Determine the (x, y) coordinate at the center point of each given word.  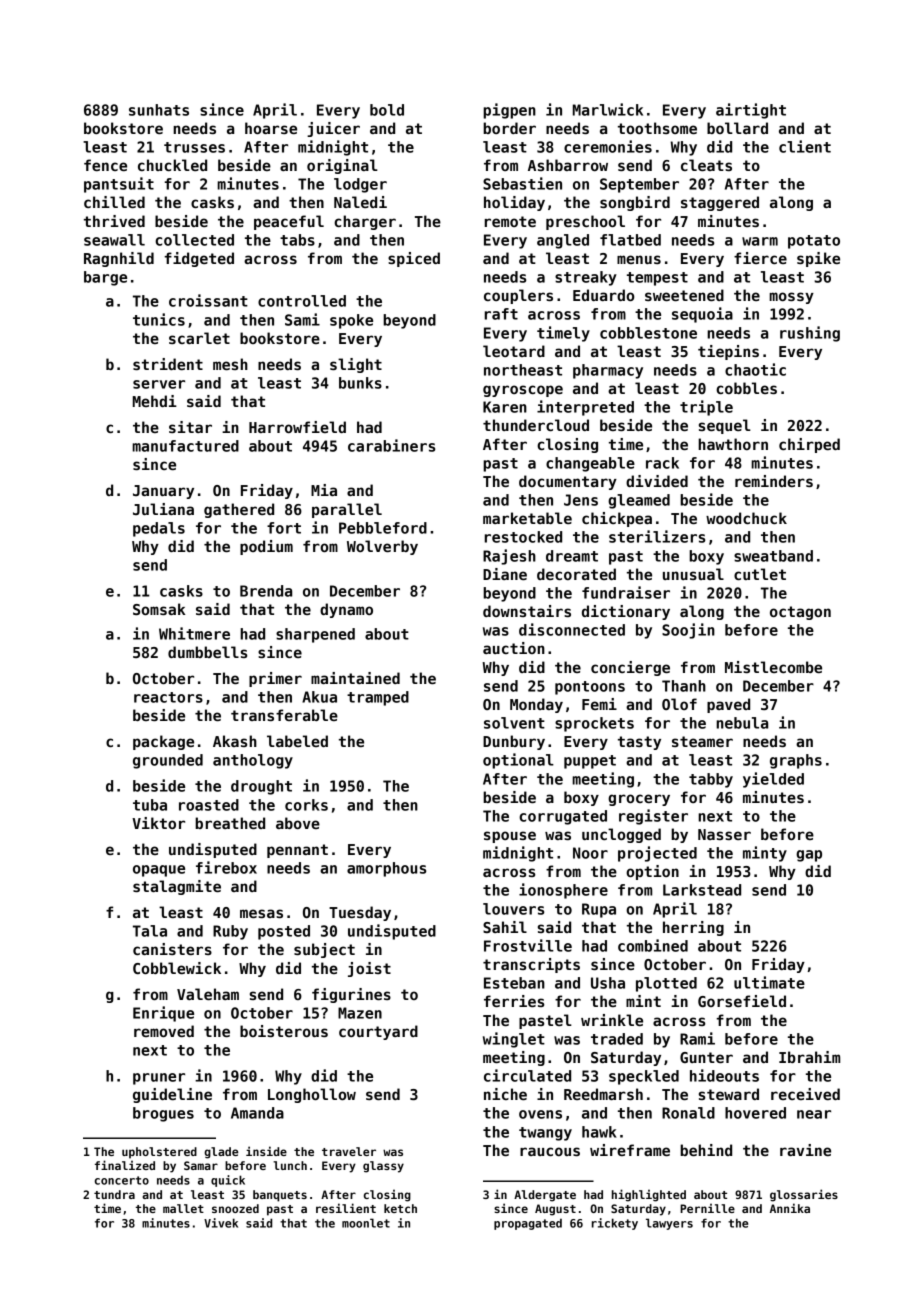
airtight (751, 111)
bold (387, 110)
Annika (790, 1208)
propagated (528, 1224)
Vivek (221, 1223)
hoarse (271, 128)
